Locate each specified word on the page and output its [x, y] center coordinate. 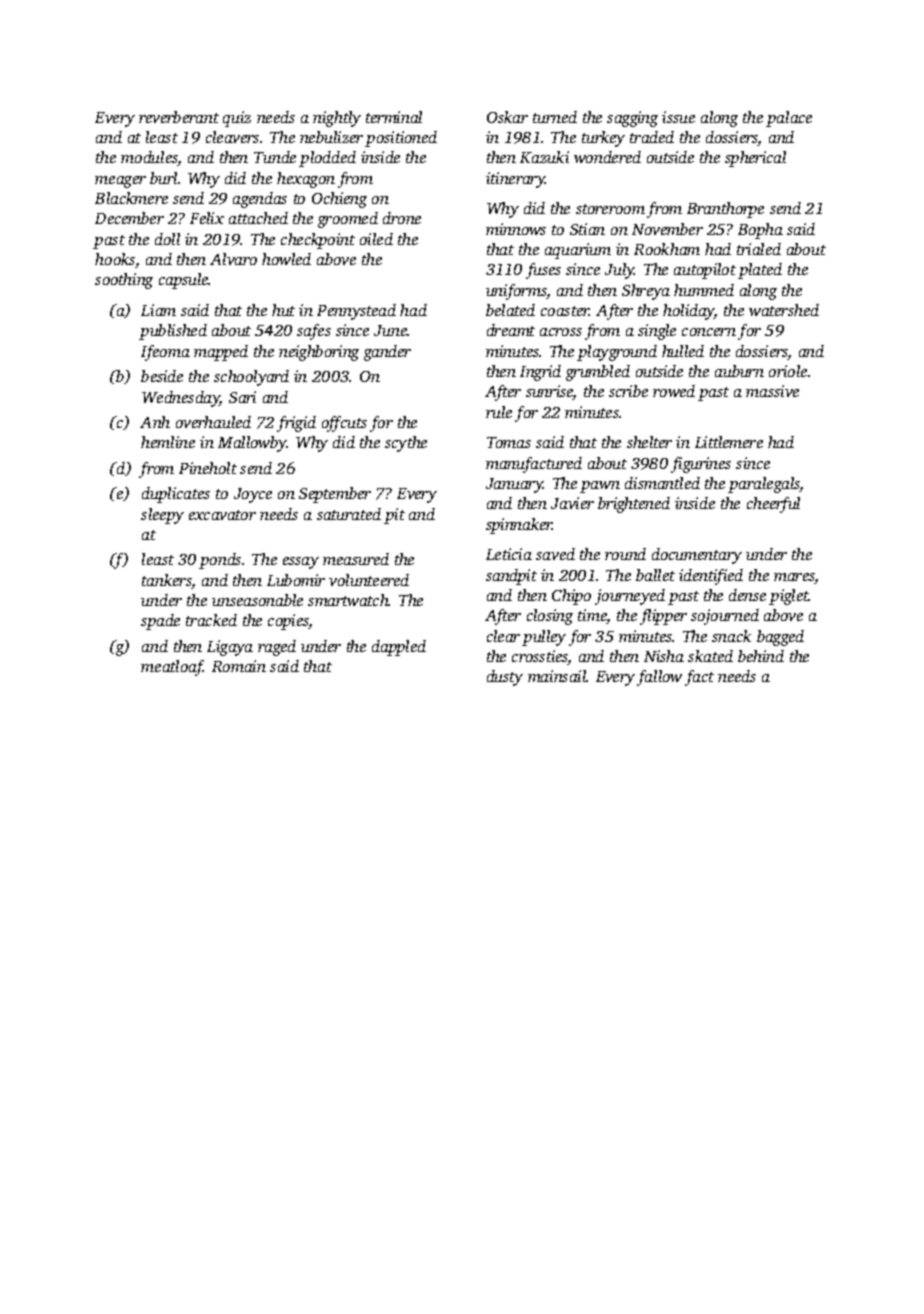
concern [709, 332]
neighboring [319, 353]
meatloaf [172, 668]
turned [555, 117]
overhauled [213, 422]
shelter [649, 442]
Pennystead [356, 312]
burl [163, 178]
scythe [406, 444]
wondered [607, 157]
